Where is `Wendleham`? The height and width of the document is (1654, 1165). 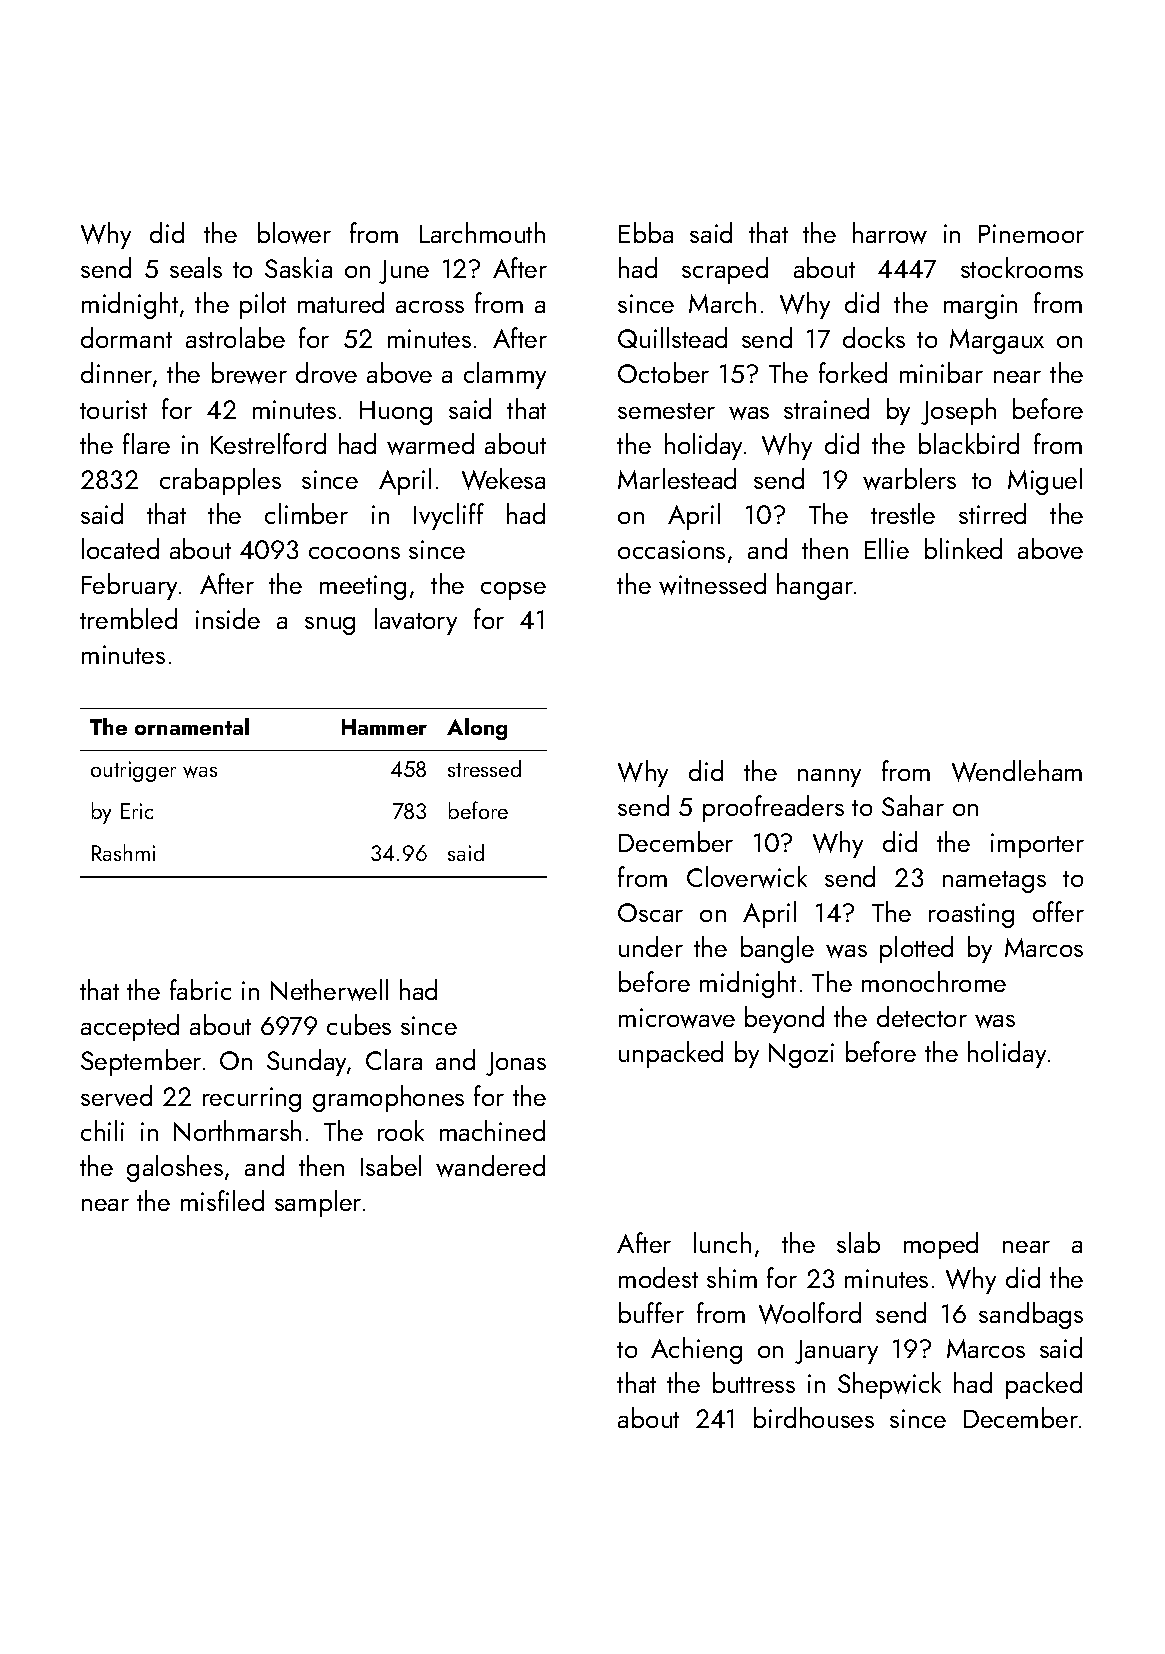
Wendleham is located at coordinates (1017, 771).
